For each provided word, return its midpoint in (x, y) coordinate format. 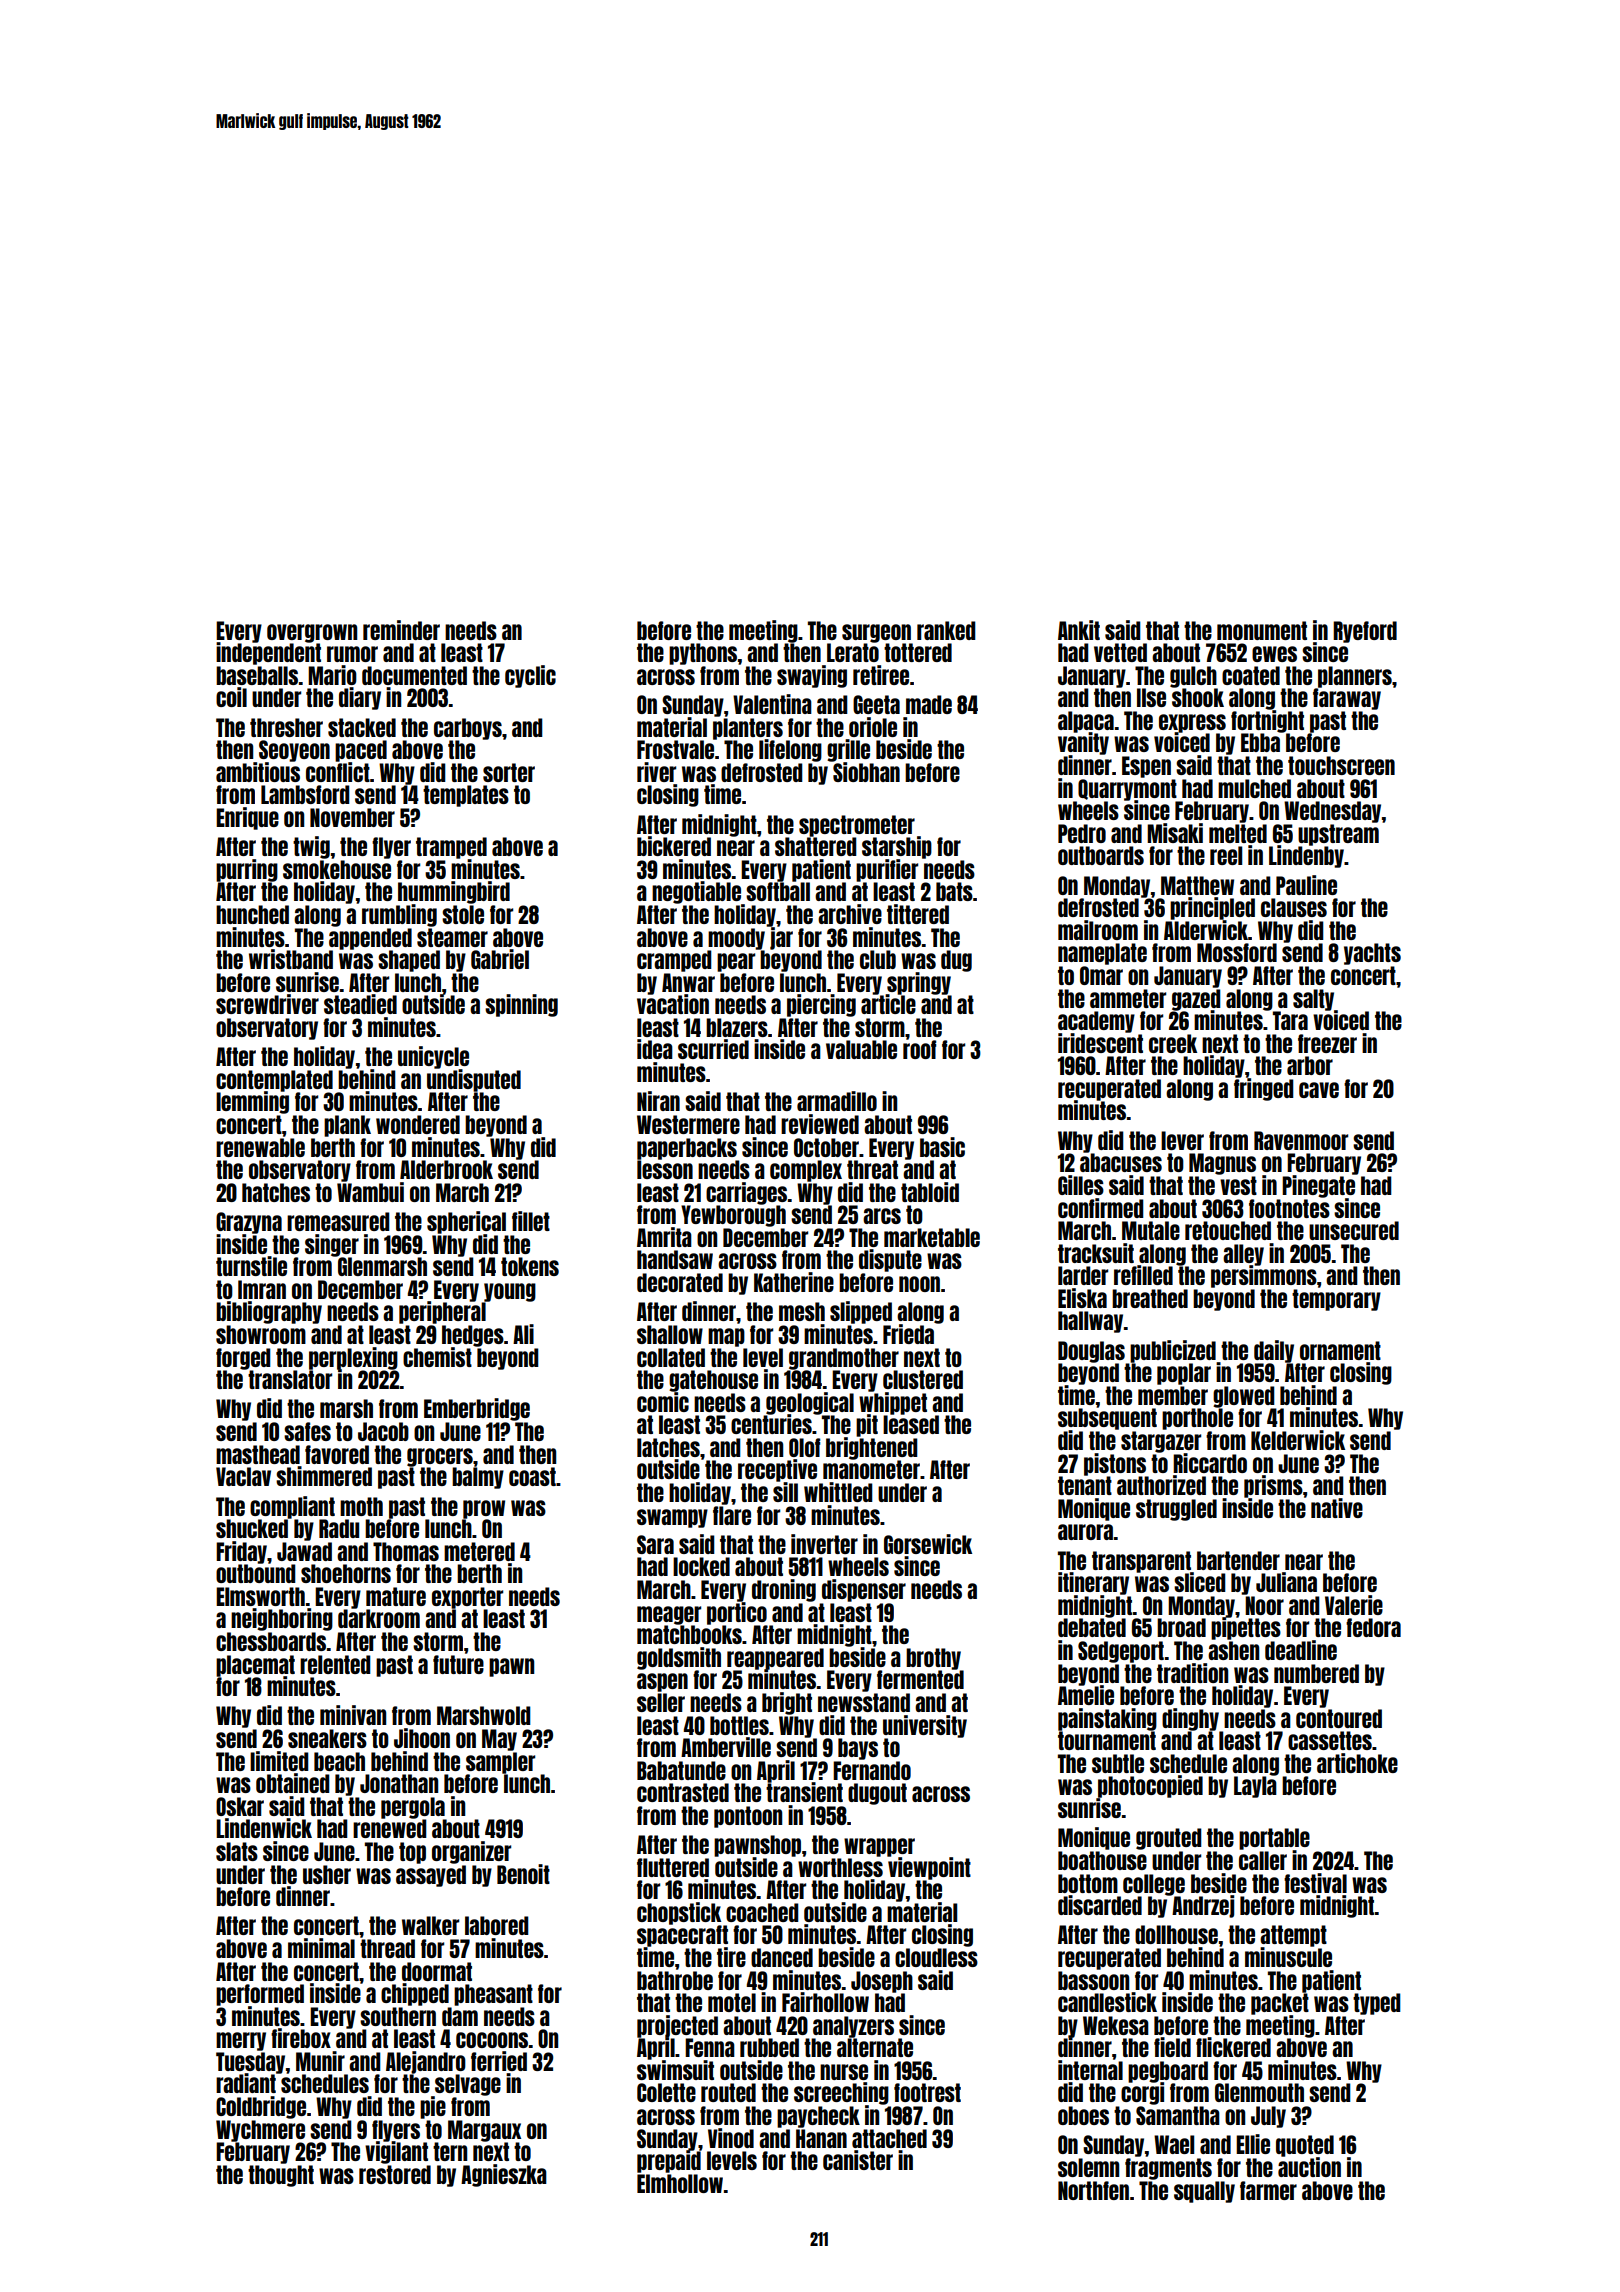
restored (395, 2174)
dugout (877, 1794)
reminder (401, 630)
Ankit (1079, 630)
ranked (946, 630)
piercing (821, 1005)
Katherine (794, 1282)
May (499, 1740)
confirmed (1101, 1208)
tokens (530, 1266)
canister (858, 2160)
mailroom (1098, 930)
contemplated (274, 1081)
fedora (1373, 1627)
